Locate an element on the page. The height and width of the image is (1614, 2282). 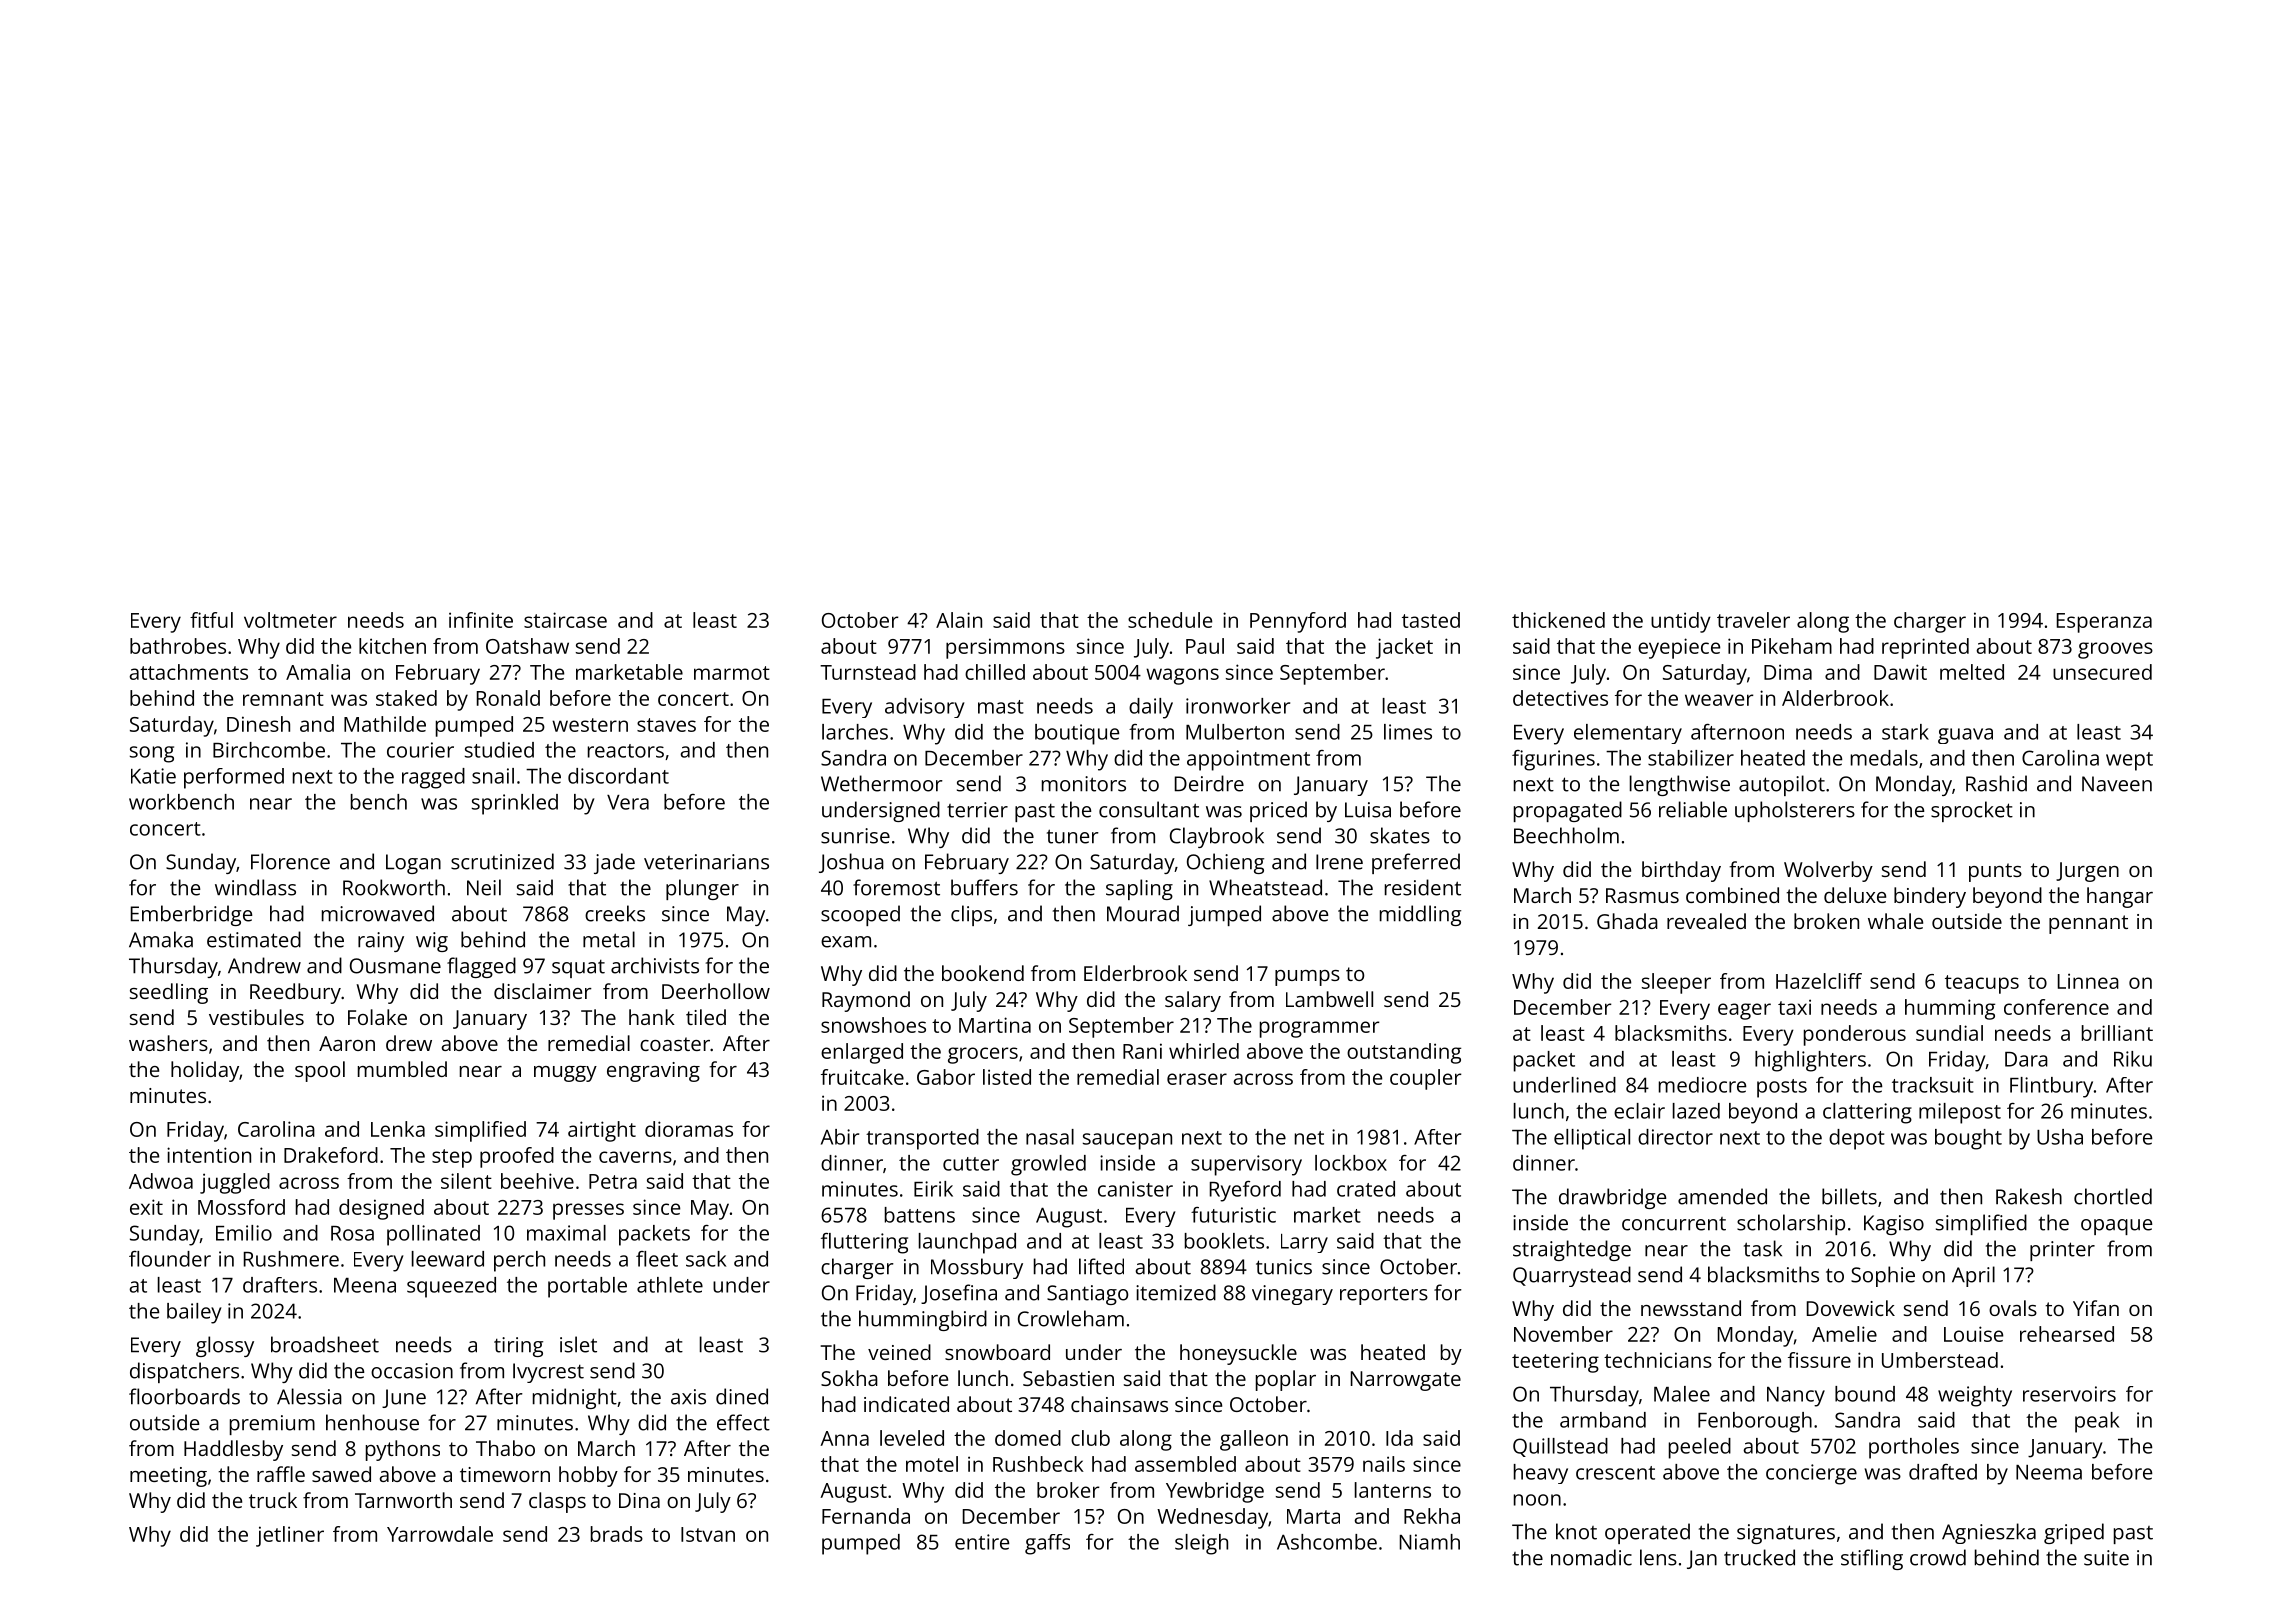
armband is located at coordinates (1603, 1420).
